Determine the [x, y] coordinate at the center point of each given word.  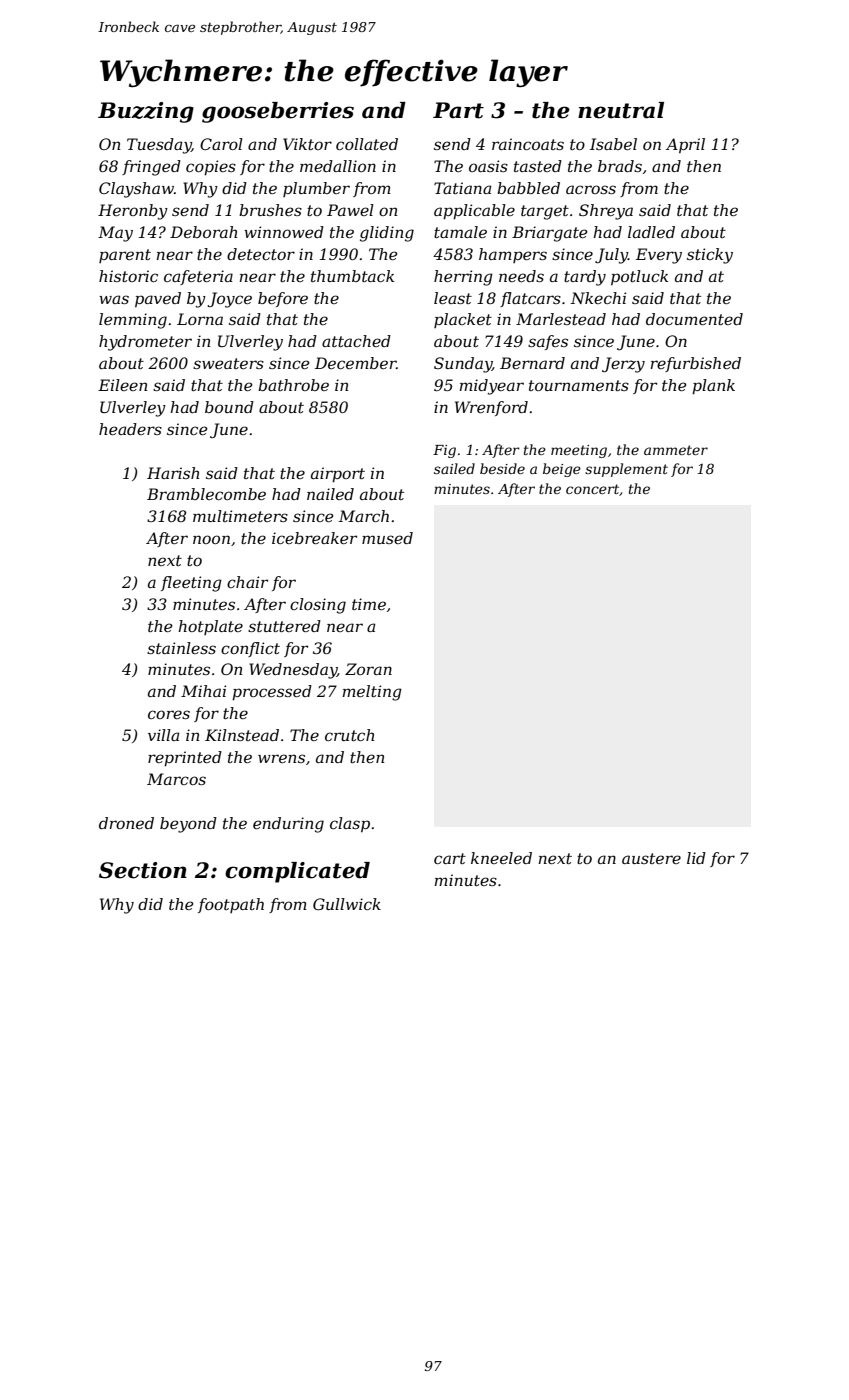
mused [387, 538]
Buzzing [146, 112]
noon [211, 539]
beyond [188, 825]
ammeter [676, 450]
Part [458, 110]
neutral [621, 110]
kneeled [501, 858]
